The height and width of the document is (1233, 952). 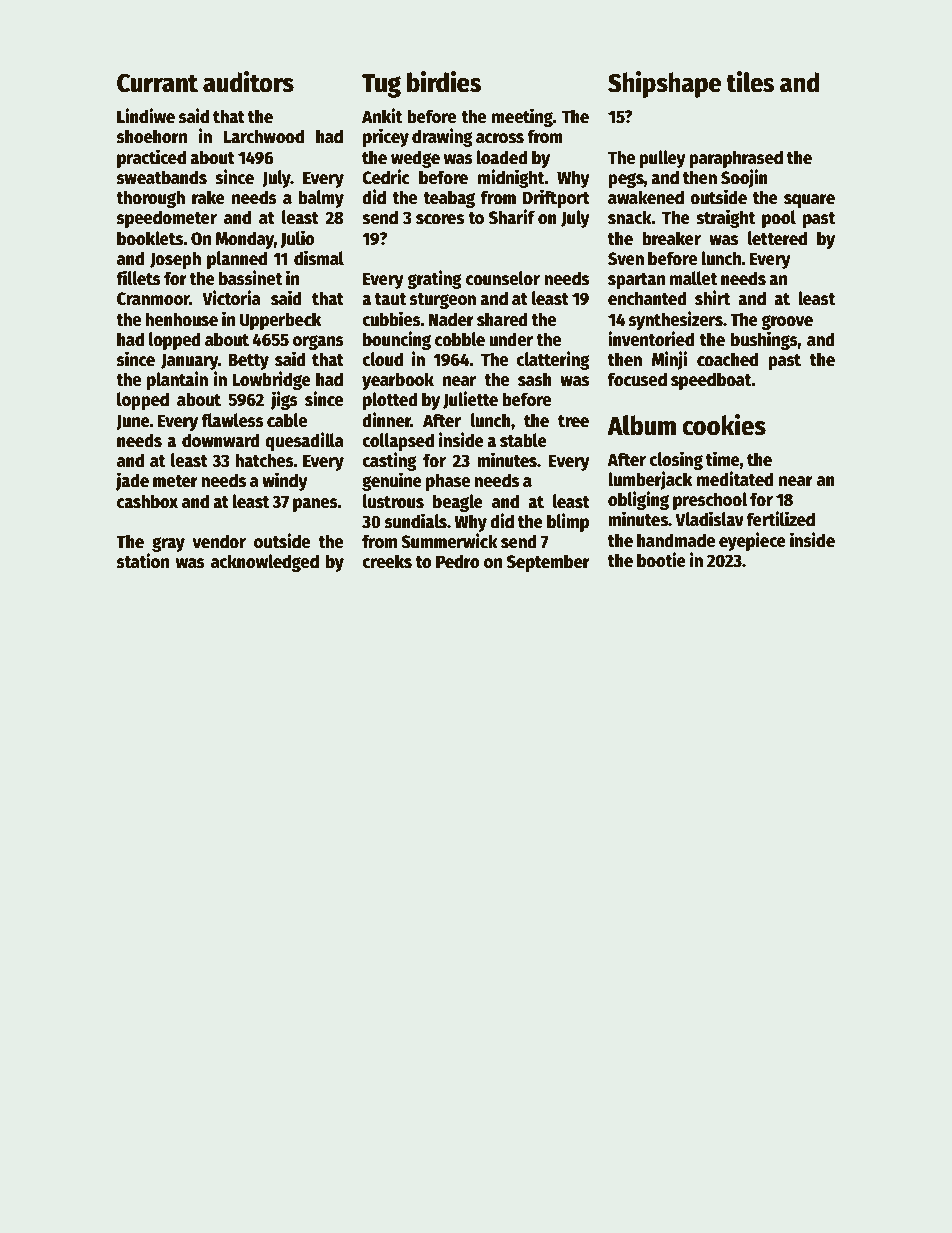 I want to click on pulley, so click(x=662, y=159).
